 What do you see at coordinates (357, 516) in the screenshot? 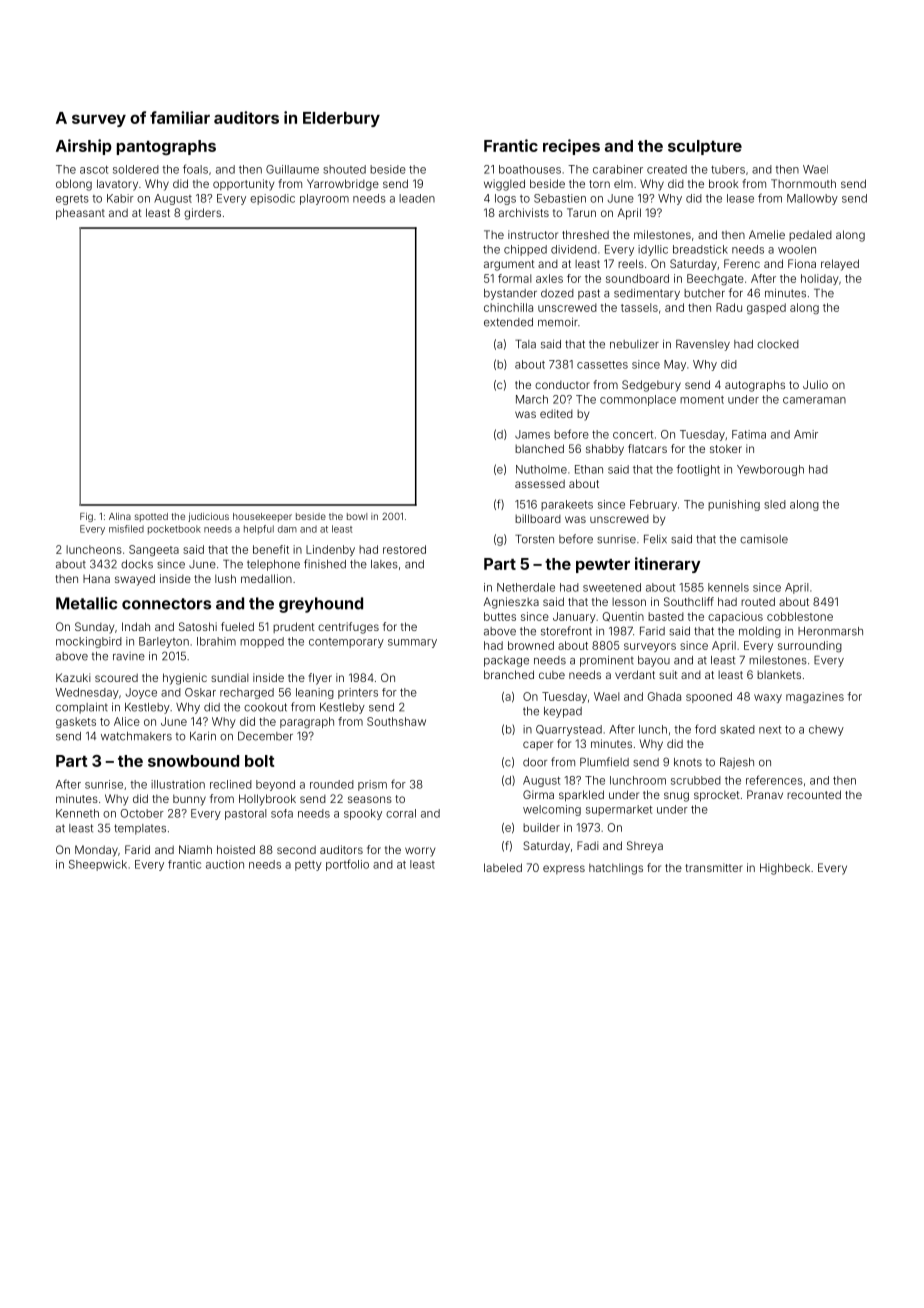
I see `bowl` at bounding box center [357, 516].
